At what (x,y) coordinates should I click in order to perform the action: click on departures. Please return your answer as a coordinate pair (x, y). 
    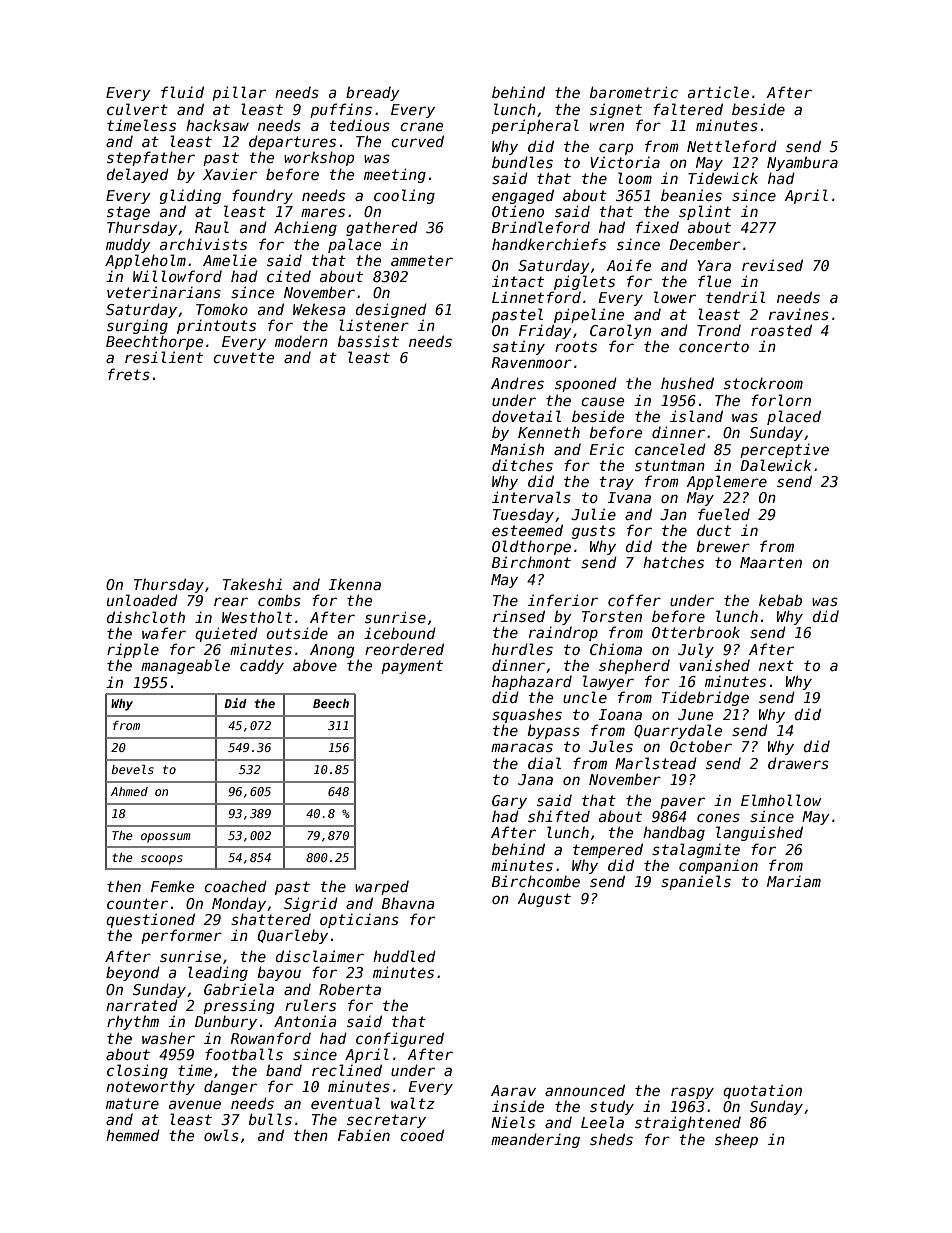
    Looking at the image, I should click on (292, 142).
